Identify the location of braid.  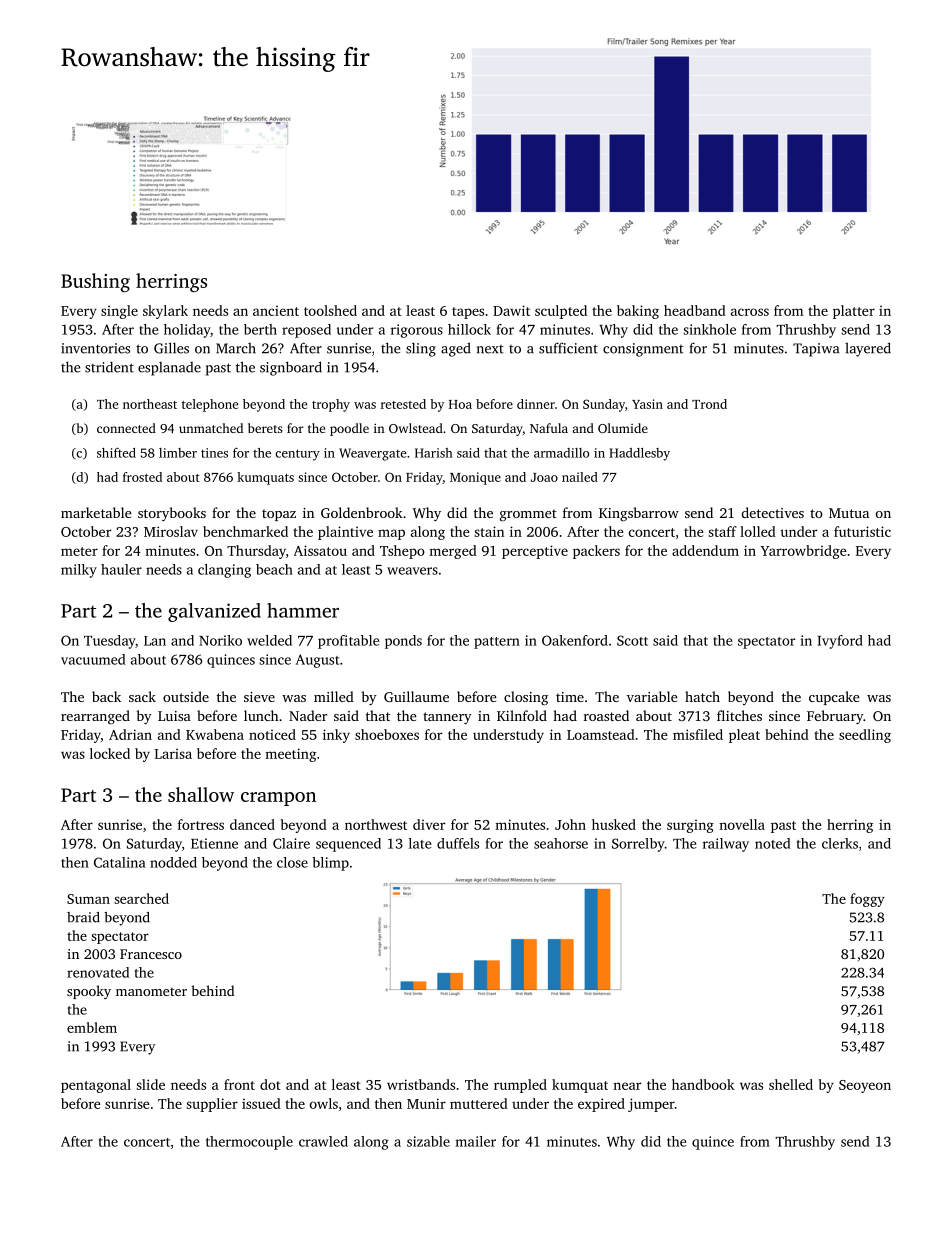
(83, 917).
